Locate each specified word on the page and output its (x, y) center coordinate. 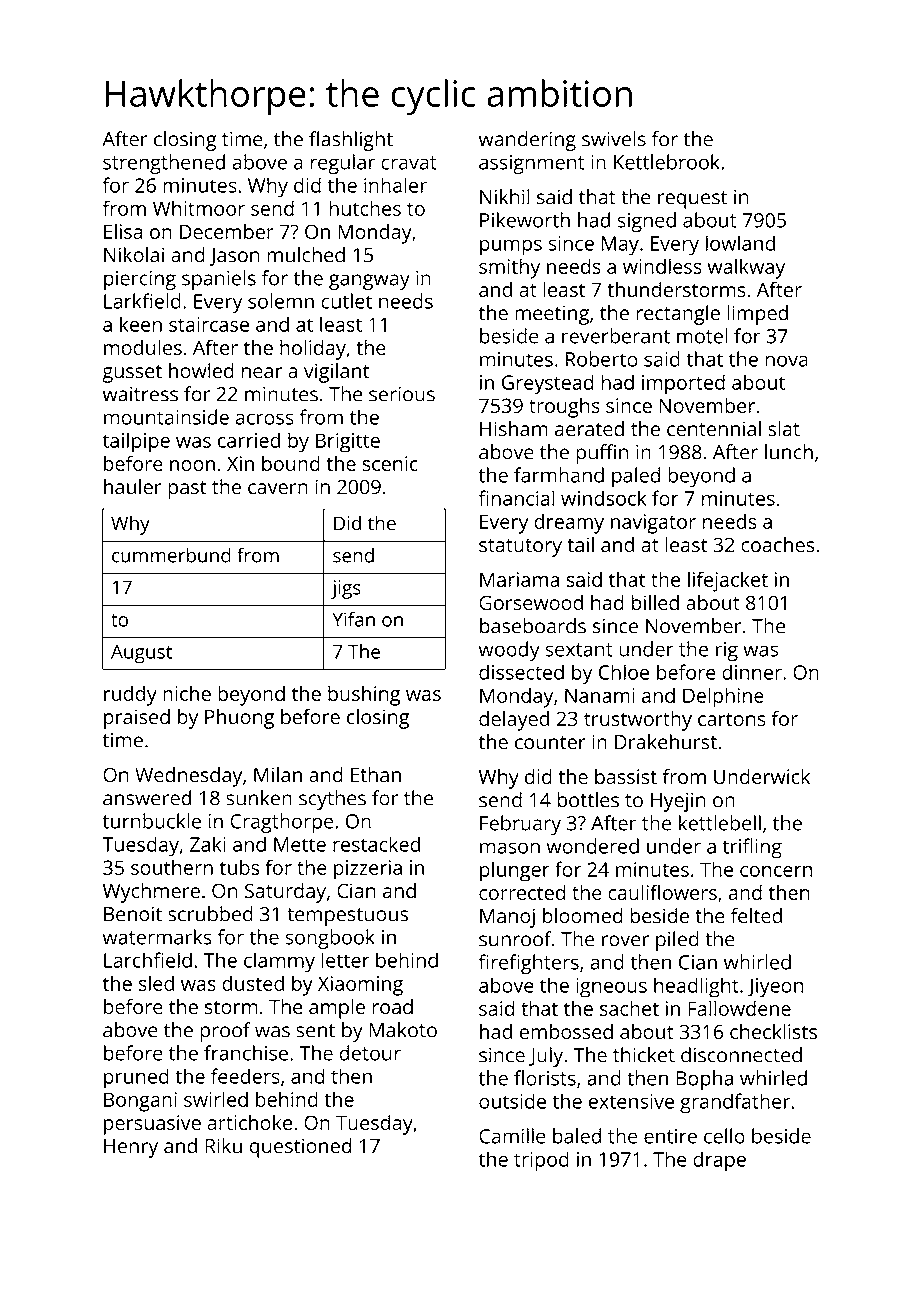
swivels (614, 139)
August (141, 654)
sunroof (515, 939)
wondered (593, 846)
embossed (566, 1031)
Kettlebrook (667, 162)
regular (343, 164)
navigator (653, 524)
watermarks (157, 937)
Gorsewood (531, 602)
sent (315, 1031)
